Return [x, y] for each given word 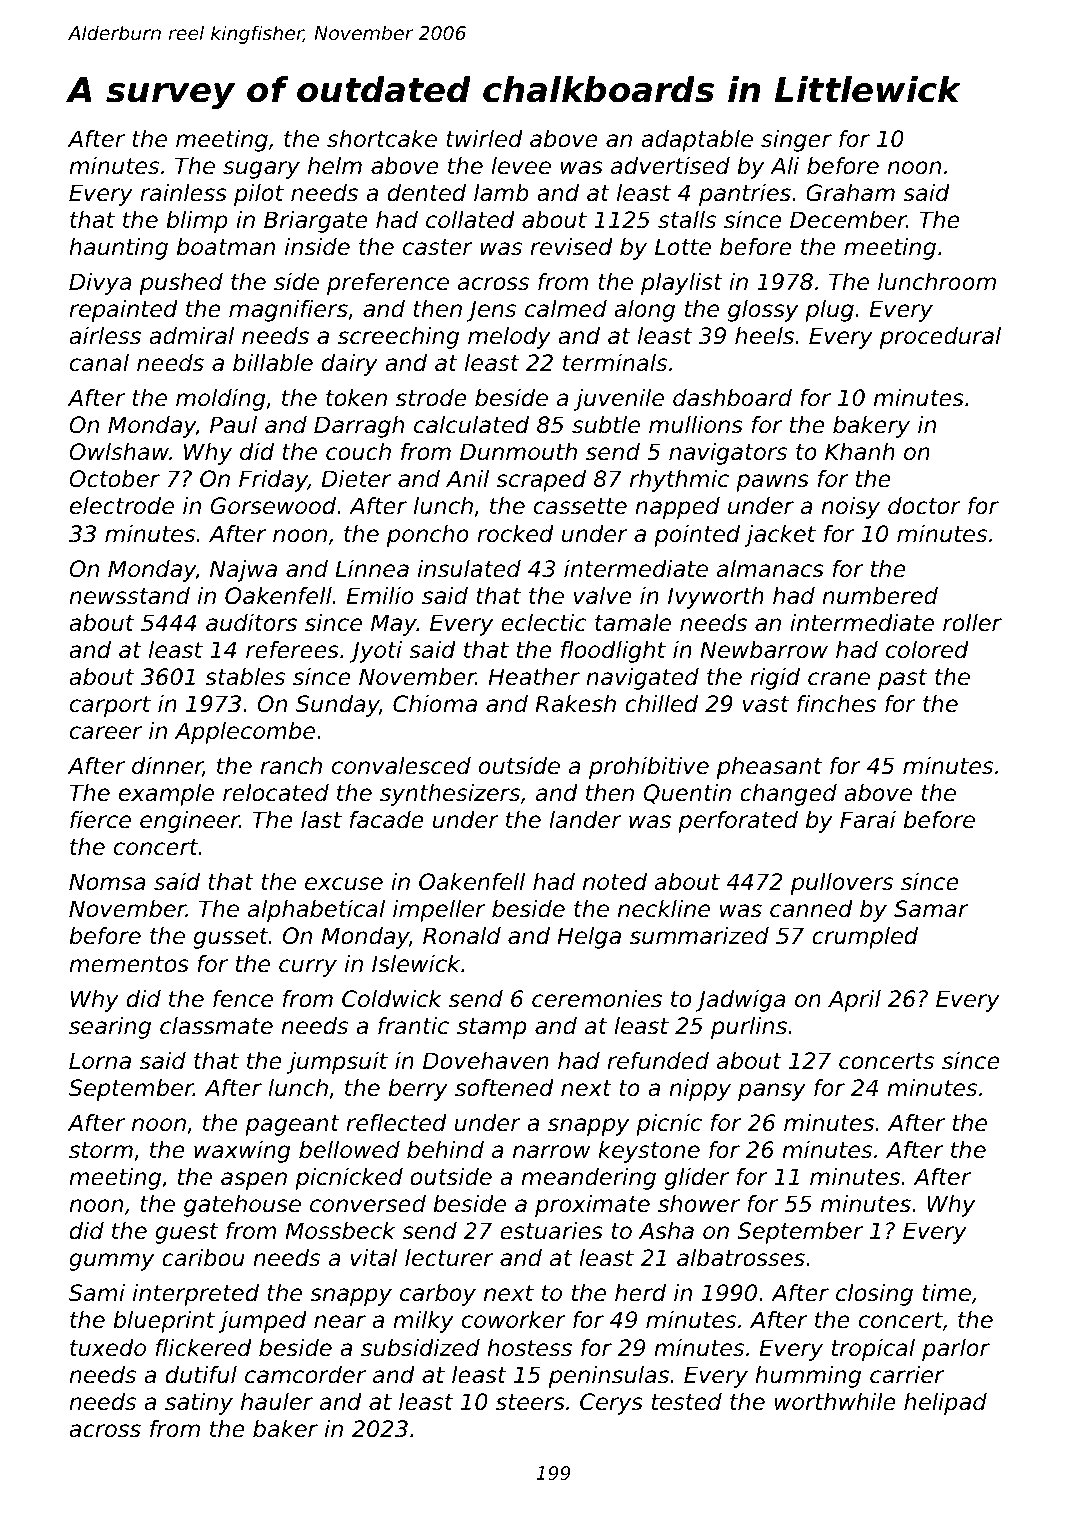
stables [245, 677]
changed [788, 795]
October [114, 479]
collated [470, 220]
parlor [956, 1350]
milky [423, 1322]
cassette [580, 506]
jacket [780, 536]
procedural [940, 338]
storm [101, 1150]
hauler [277, 1402]
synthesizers [450, 795]
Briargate [316, 222]
